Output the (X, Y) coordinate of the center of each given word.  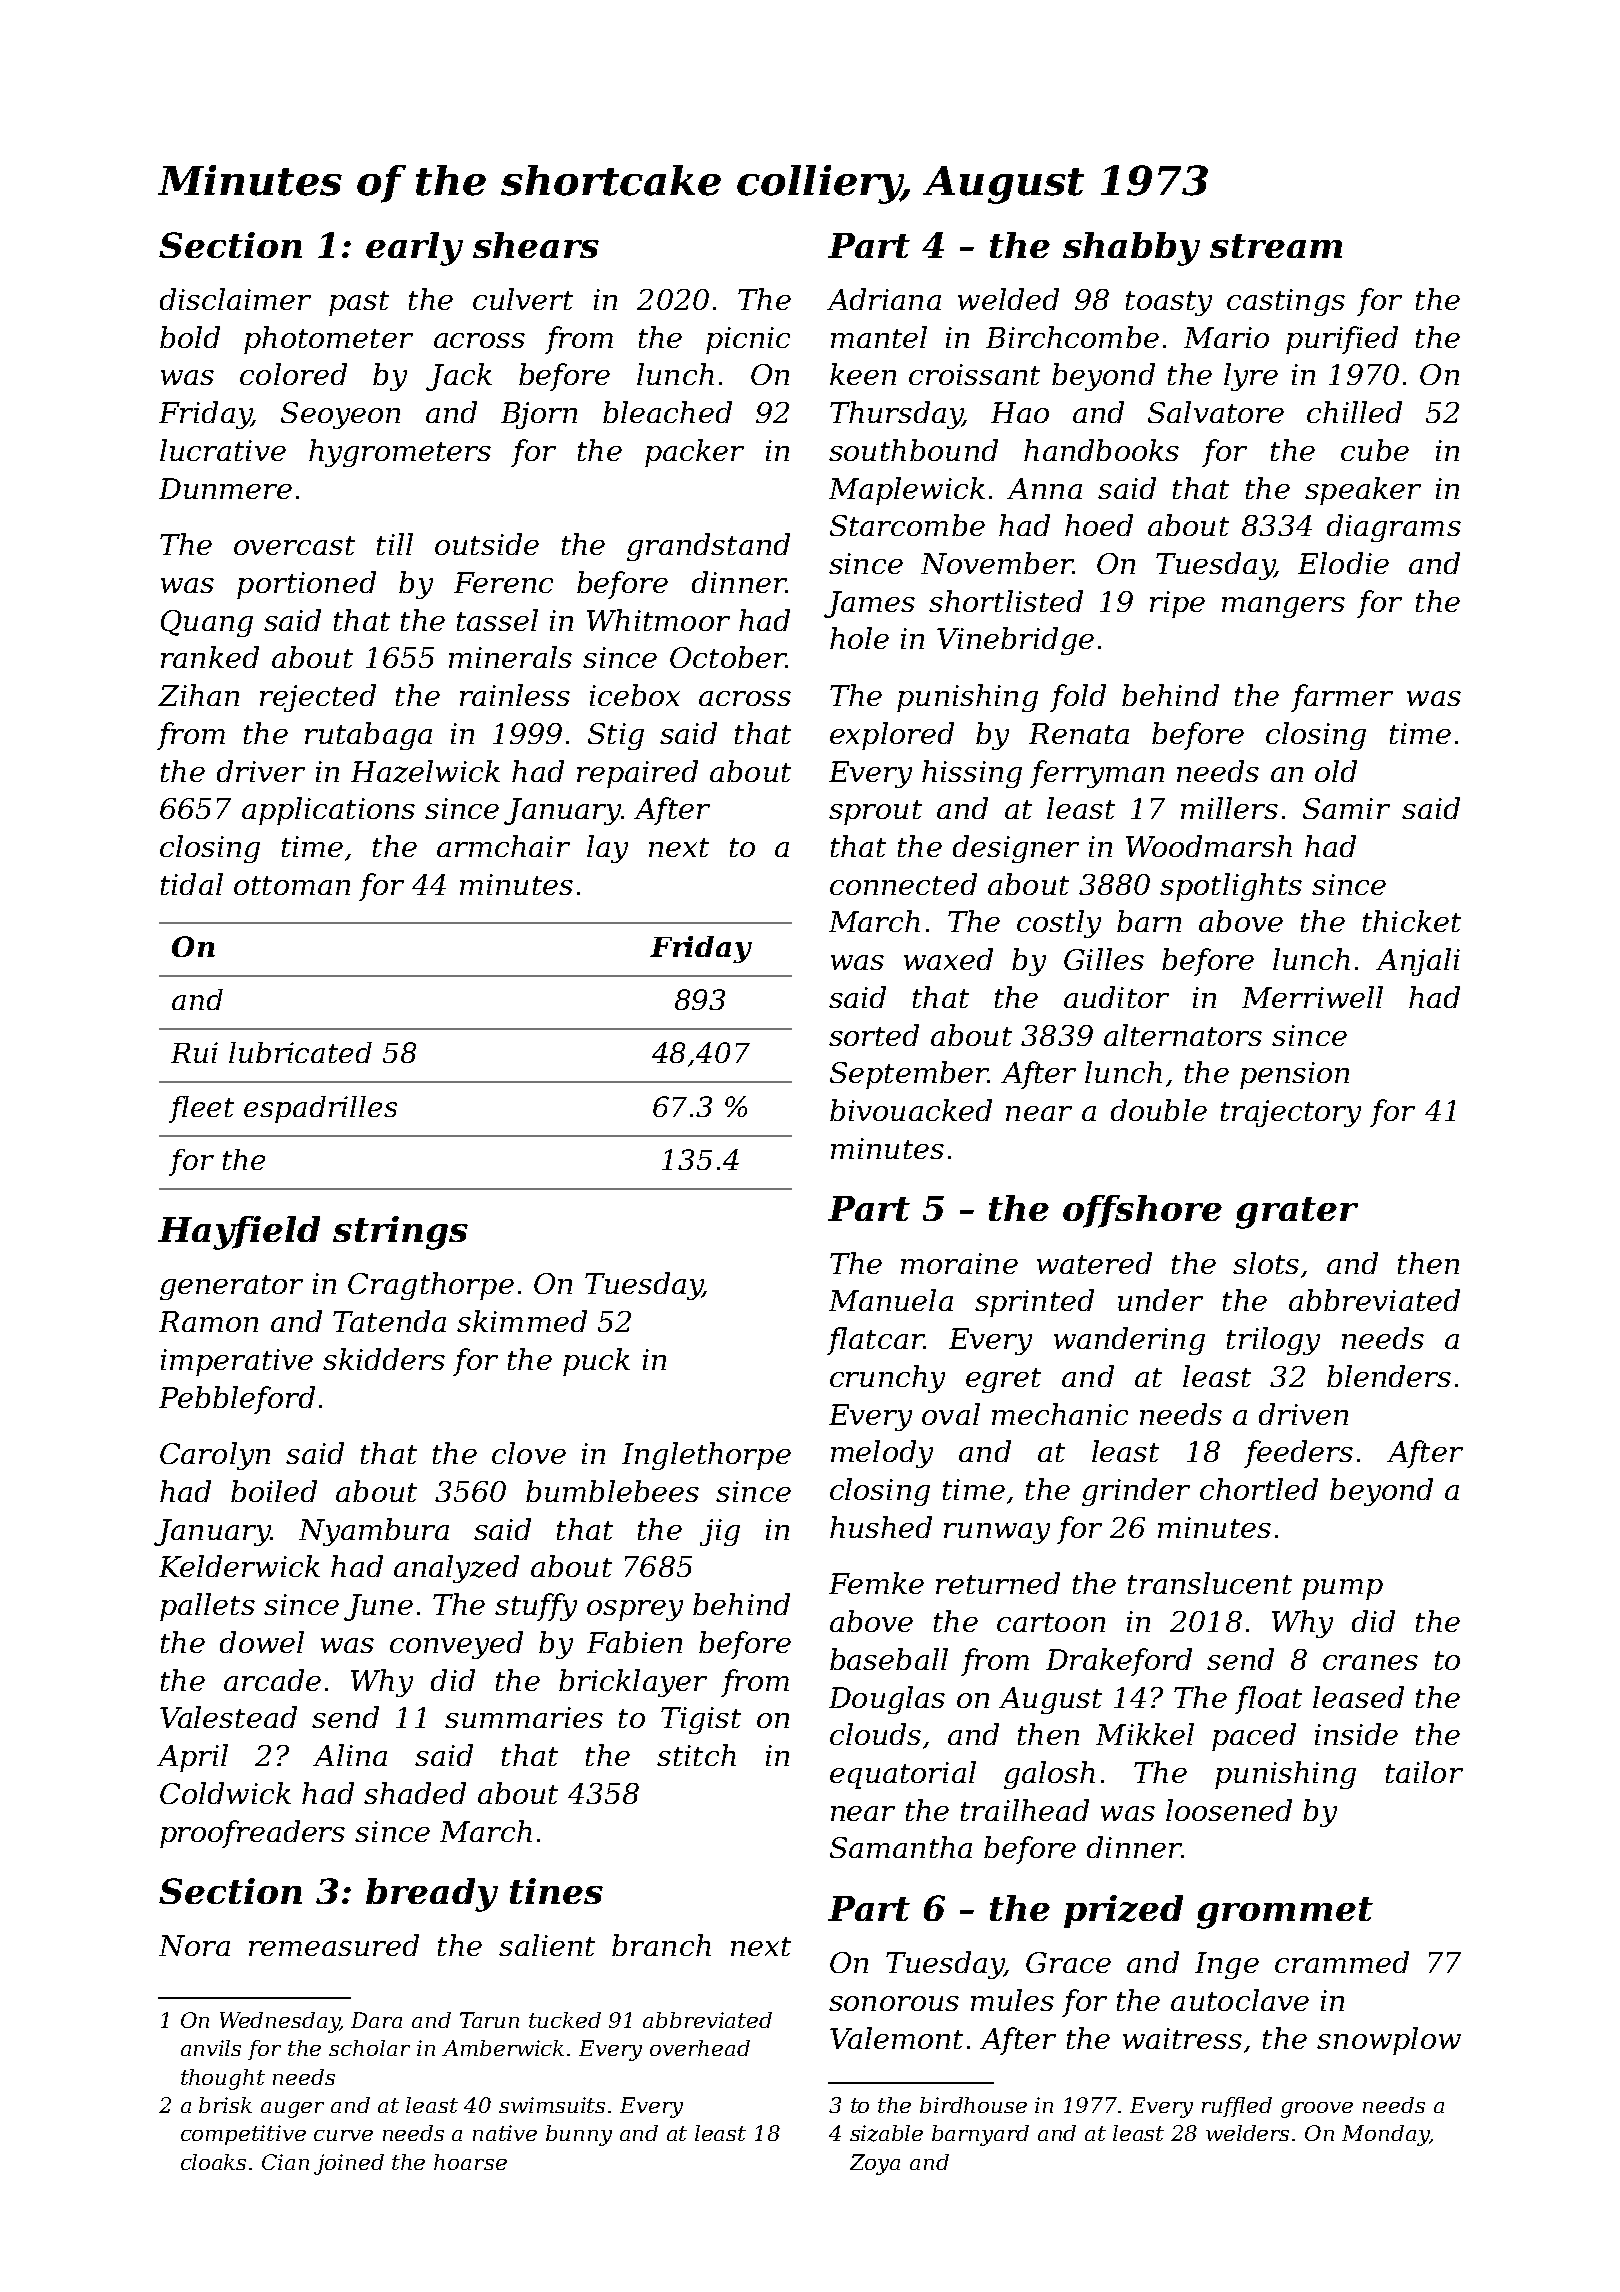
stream (1276, 246)
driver (261, 771)
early (414, 249)
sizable (886, 2133)
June (378, 1607)
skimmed (522, 1321)
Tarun (489, 2020)
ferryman (1097, 774)
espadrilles (320, 1109)
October (728, 657)
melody (882, 1454)
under (1160, 1300)
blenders (1389, 1376)
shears (536, 245)
